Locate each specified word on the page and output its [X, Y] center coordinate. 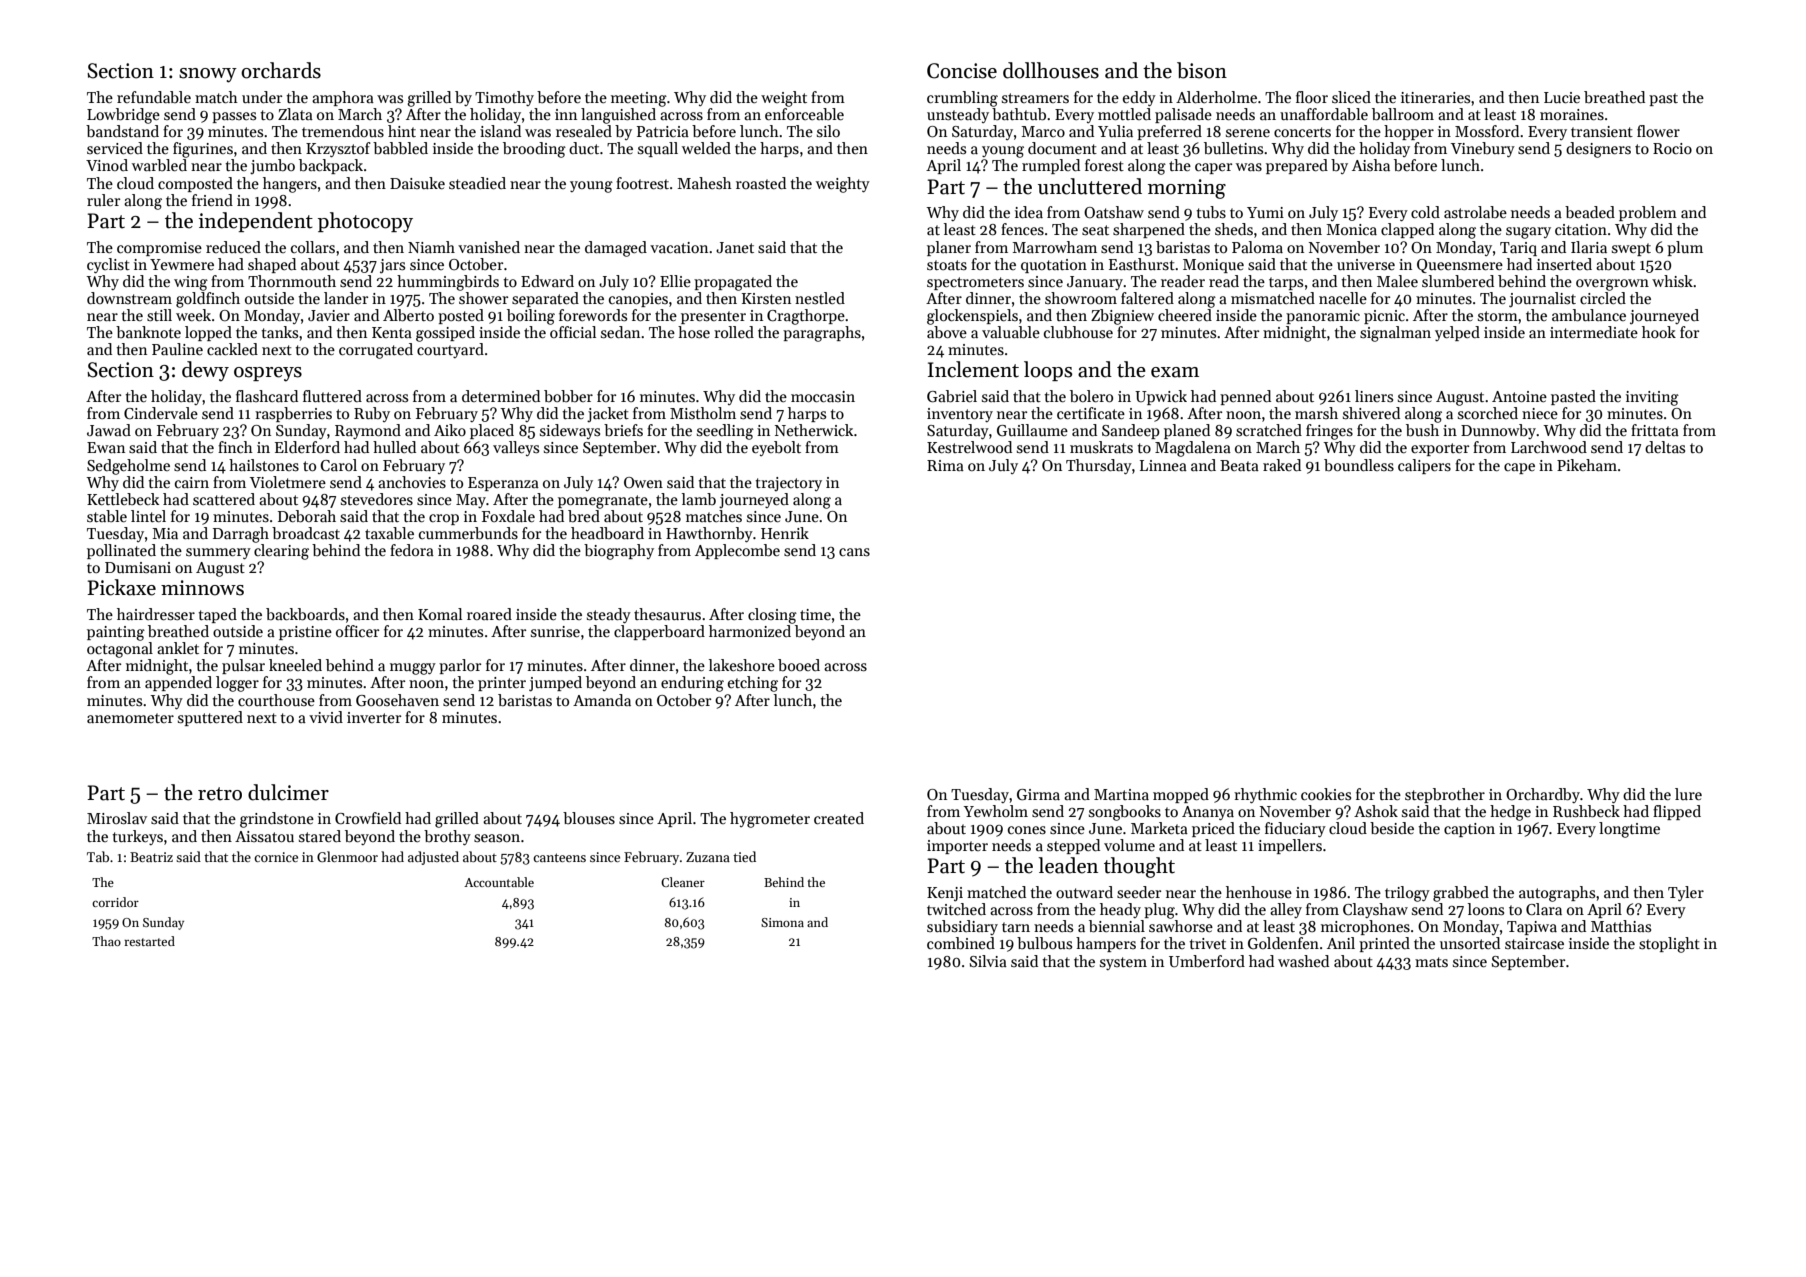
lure [1688, 794]
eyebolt [776, 448]
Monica [1351, 229]
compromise [159, 249]
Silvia [988, 961]
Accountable [499, 882]
